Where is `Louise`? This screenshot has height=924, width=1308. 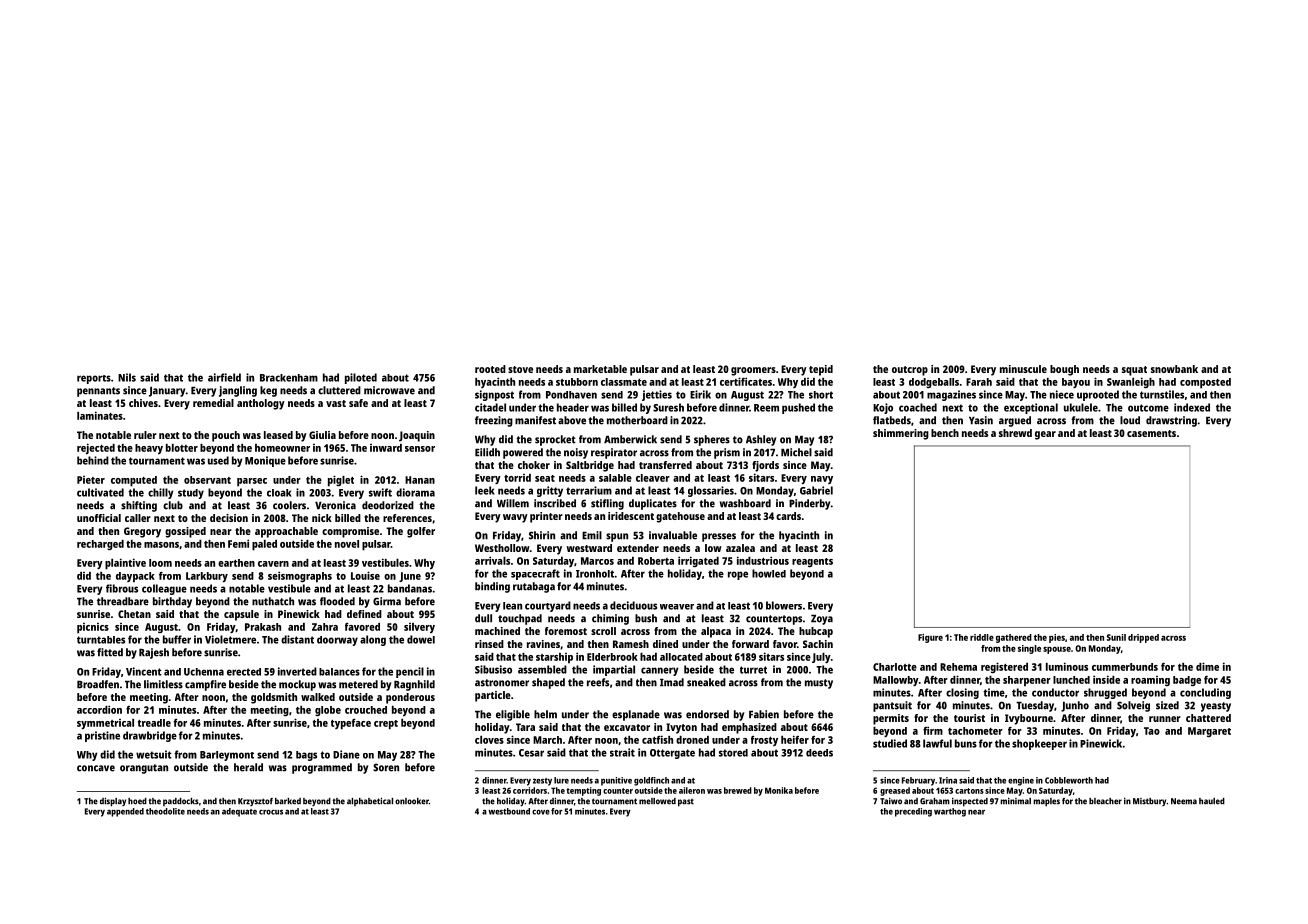 Louise is located at coordinates (365, 575).
